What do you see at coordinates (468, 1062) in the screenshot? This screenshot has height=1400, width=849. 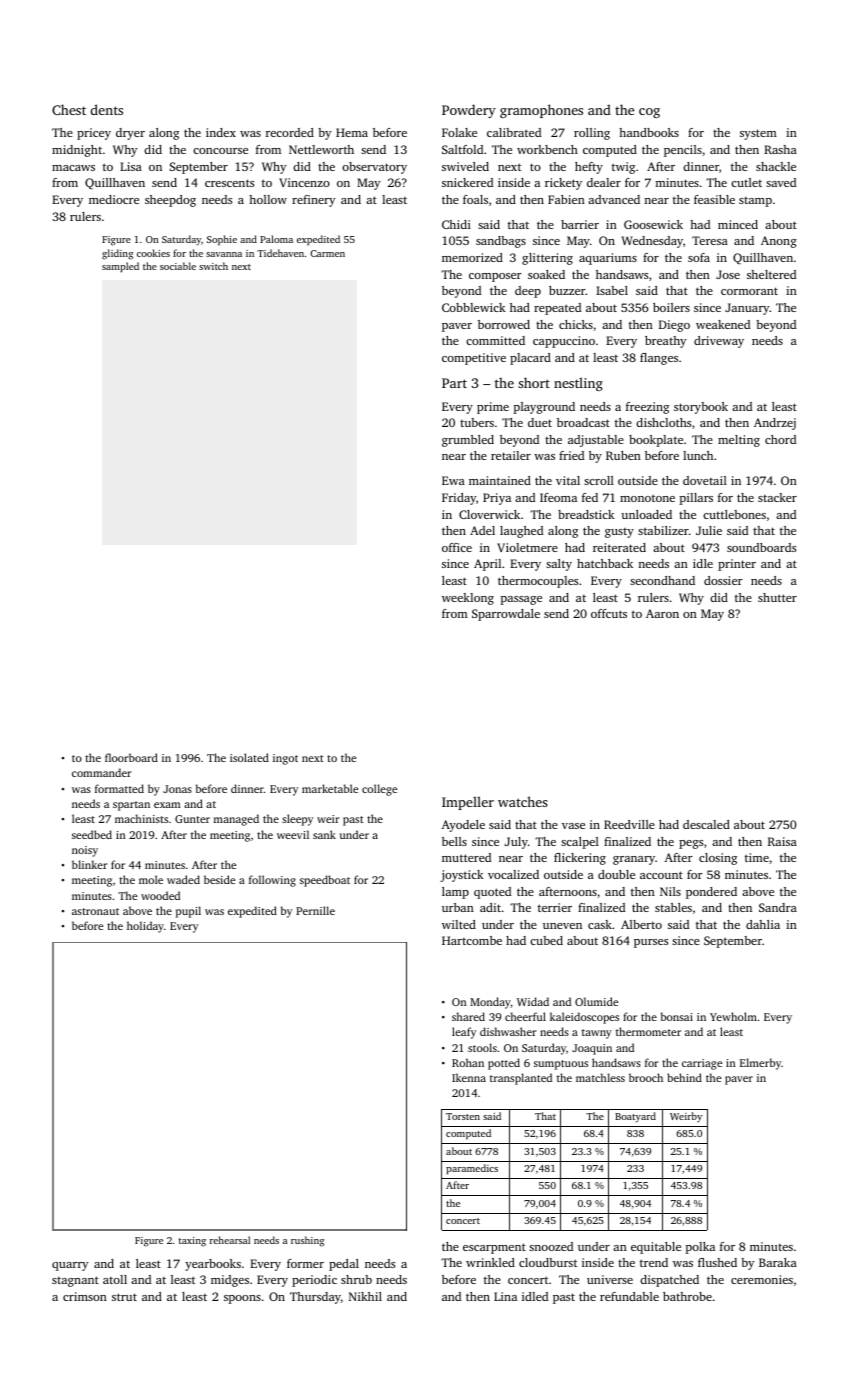 I see `Rohan` at bounding box center [468, 1062].
